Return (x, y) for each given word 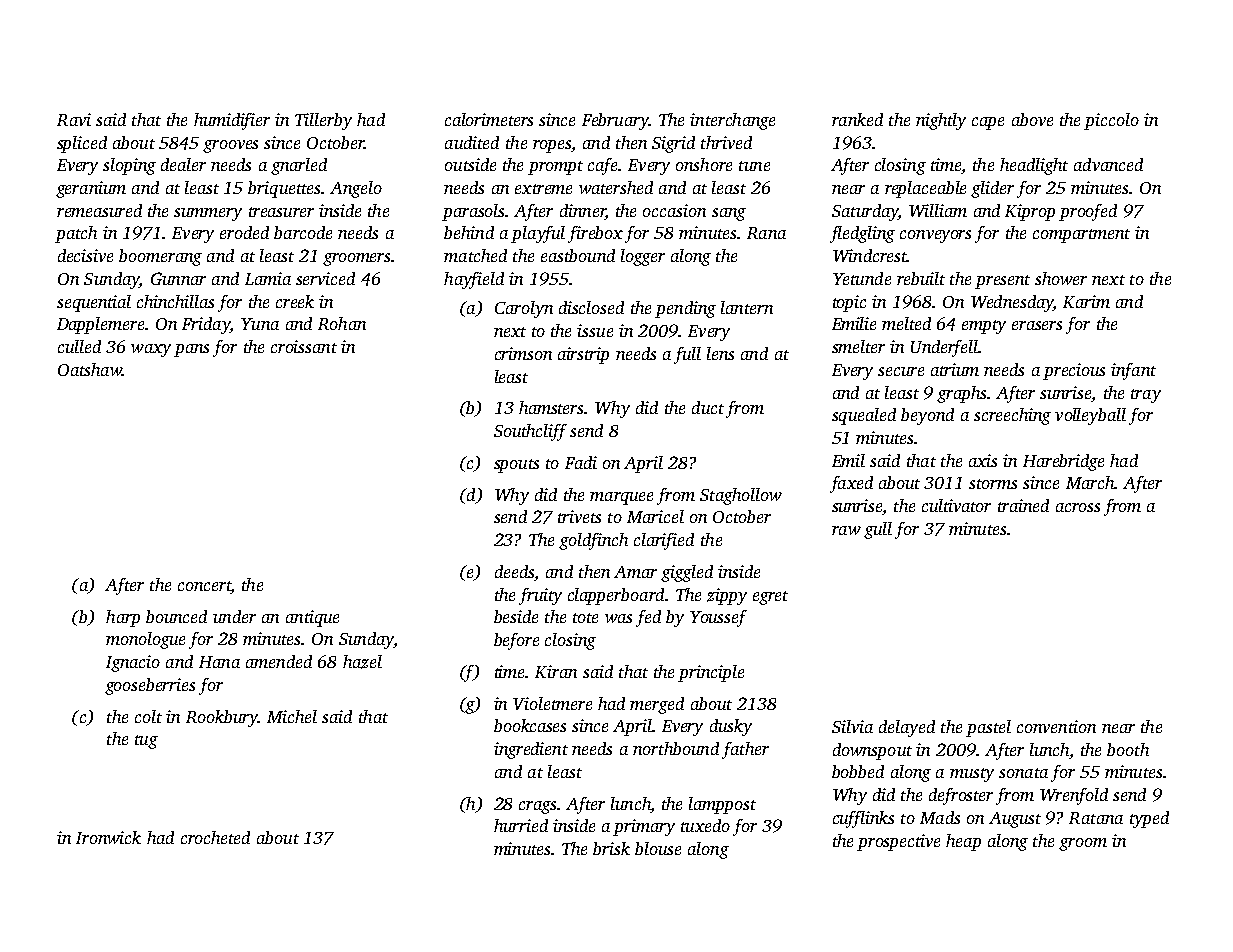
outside (470, 164)
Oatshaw (90, 369)
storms (993, 484)
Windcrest (870, 255)
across (1078, 507)
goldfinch (593, 541)
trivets (579, 516)
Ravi (74, 119)
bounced (176, 616)
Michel (292, 716)
